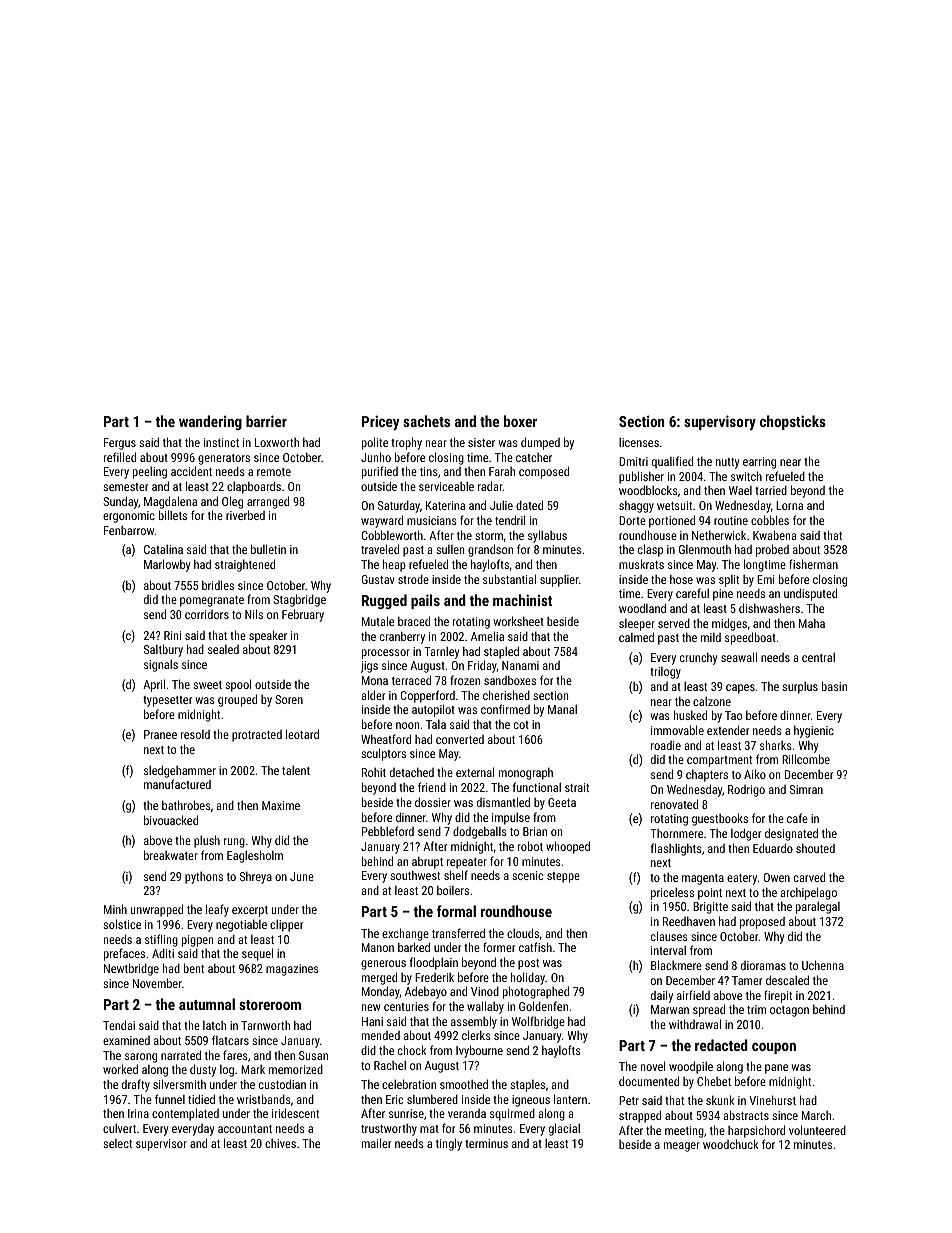 The width and height of the page is (952, 1233). What do you see at coordinates (131, 969) in the page?
I see `Newtbridge` at bounding box center [131, 969].
